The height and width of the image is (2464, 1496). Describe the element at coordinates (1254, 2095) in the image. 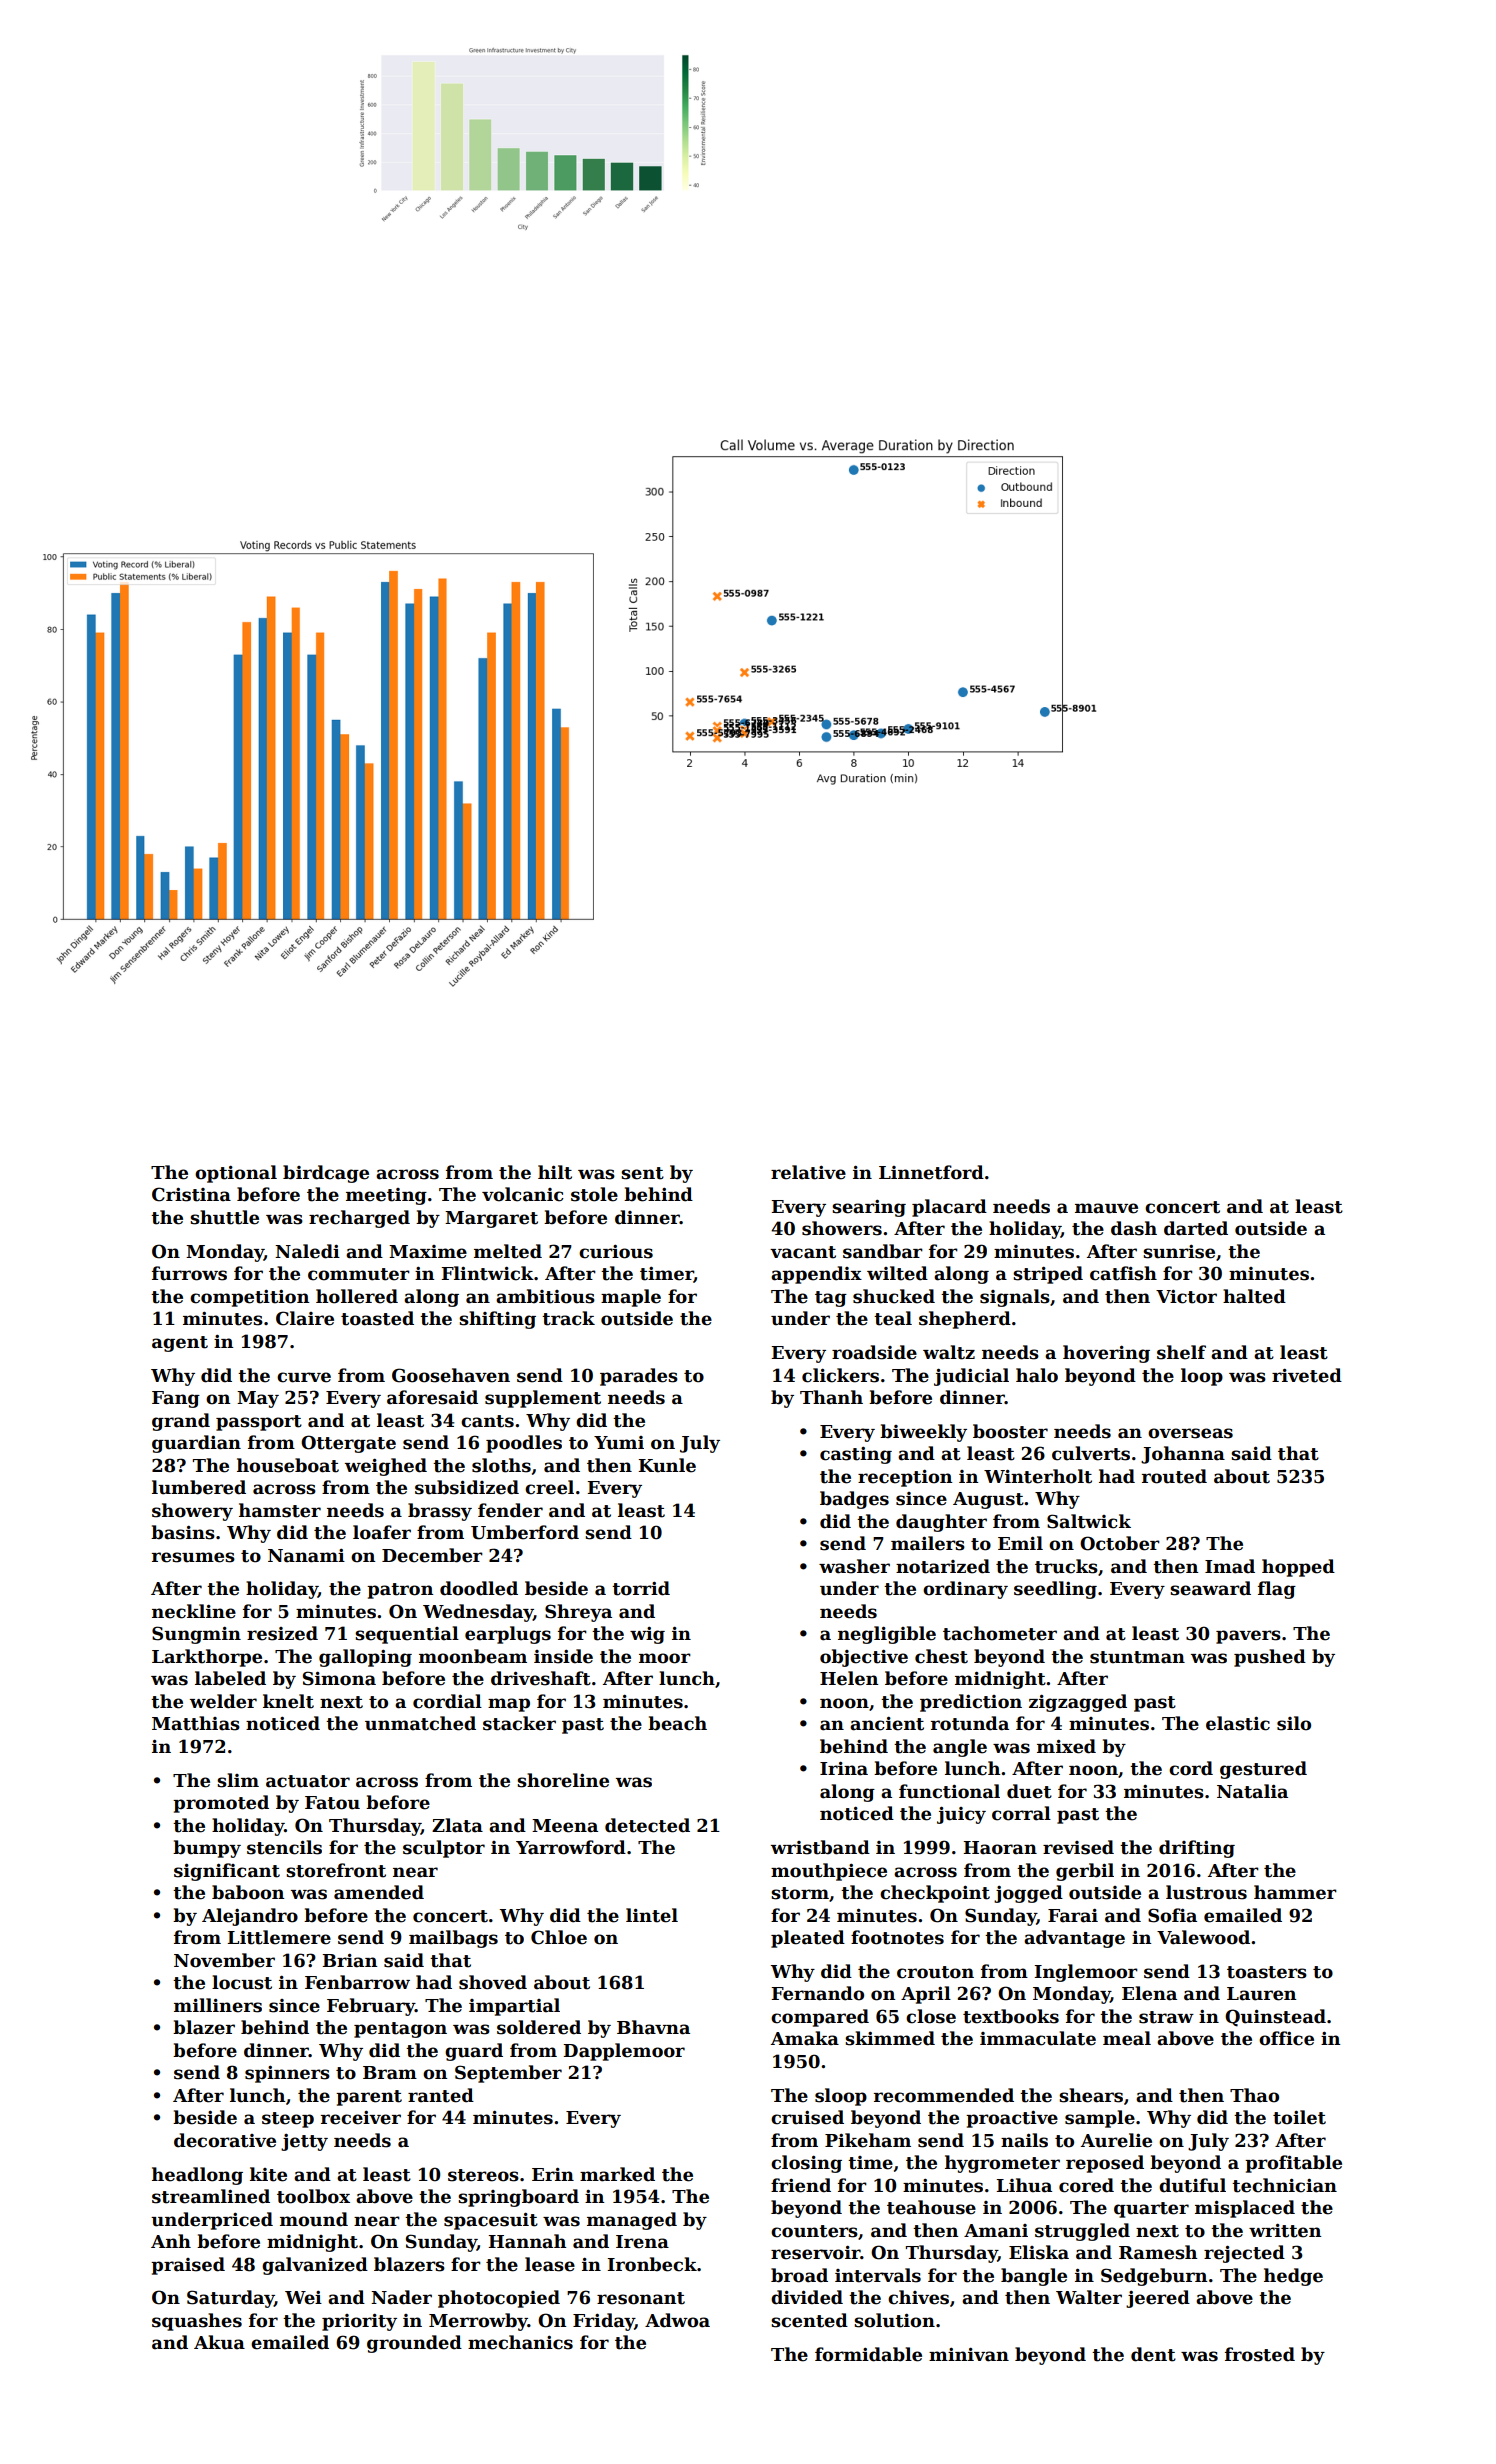

I see `Thao` at that location.
